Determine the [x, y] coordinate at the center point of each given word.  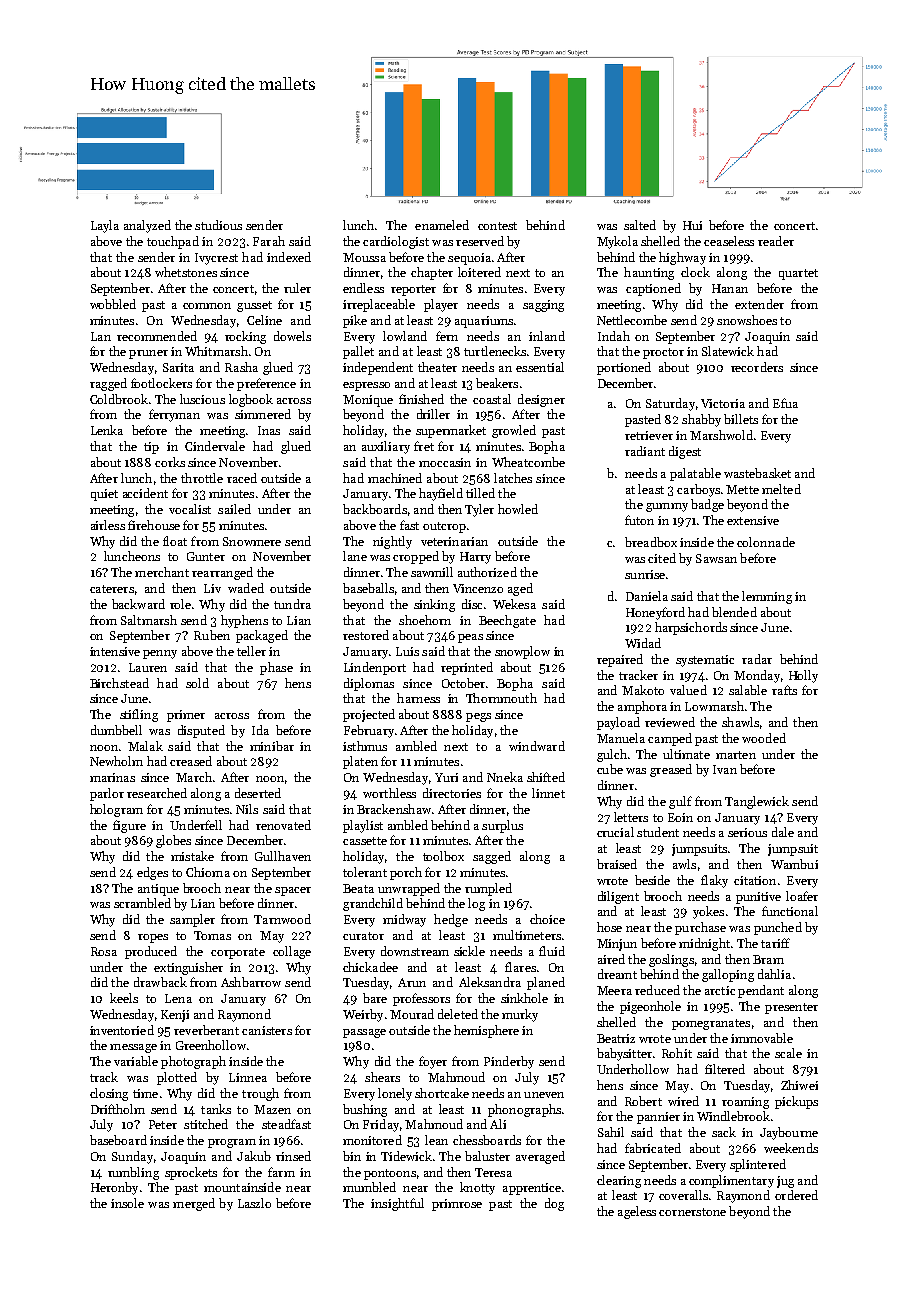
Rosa [104, 951]
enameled [442, 225]
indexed [289, 257]
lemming [767, 597]
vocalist [190, 509]
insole [127, 1203]
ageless [637, 1212]
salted [640, 225]
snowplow [522, 652]
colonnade [766, 542]
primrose [457, 1205]
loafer [802, 896]
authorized [487, 572]
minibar [272, 746]
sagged [492, 857]
